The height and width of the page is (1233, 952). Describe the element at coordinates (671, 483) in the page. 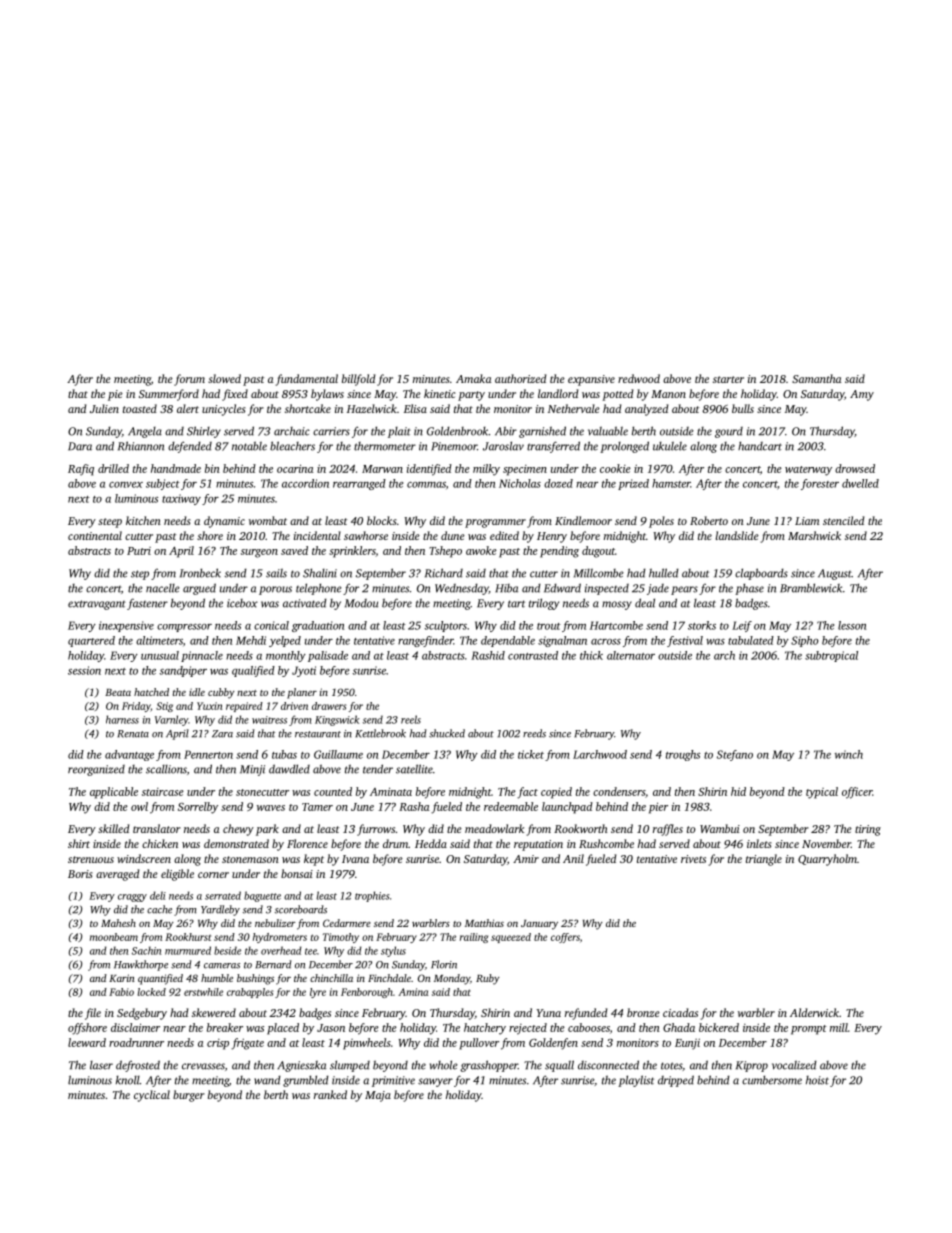

I see `hamster` at that location.
